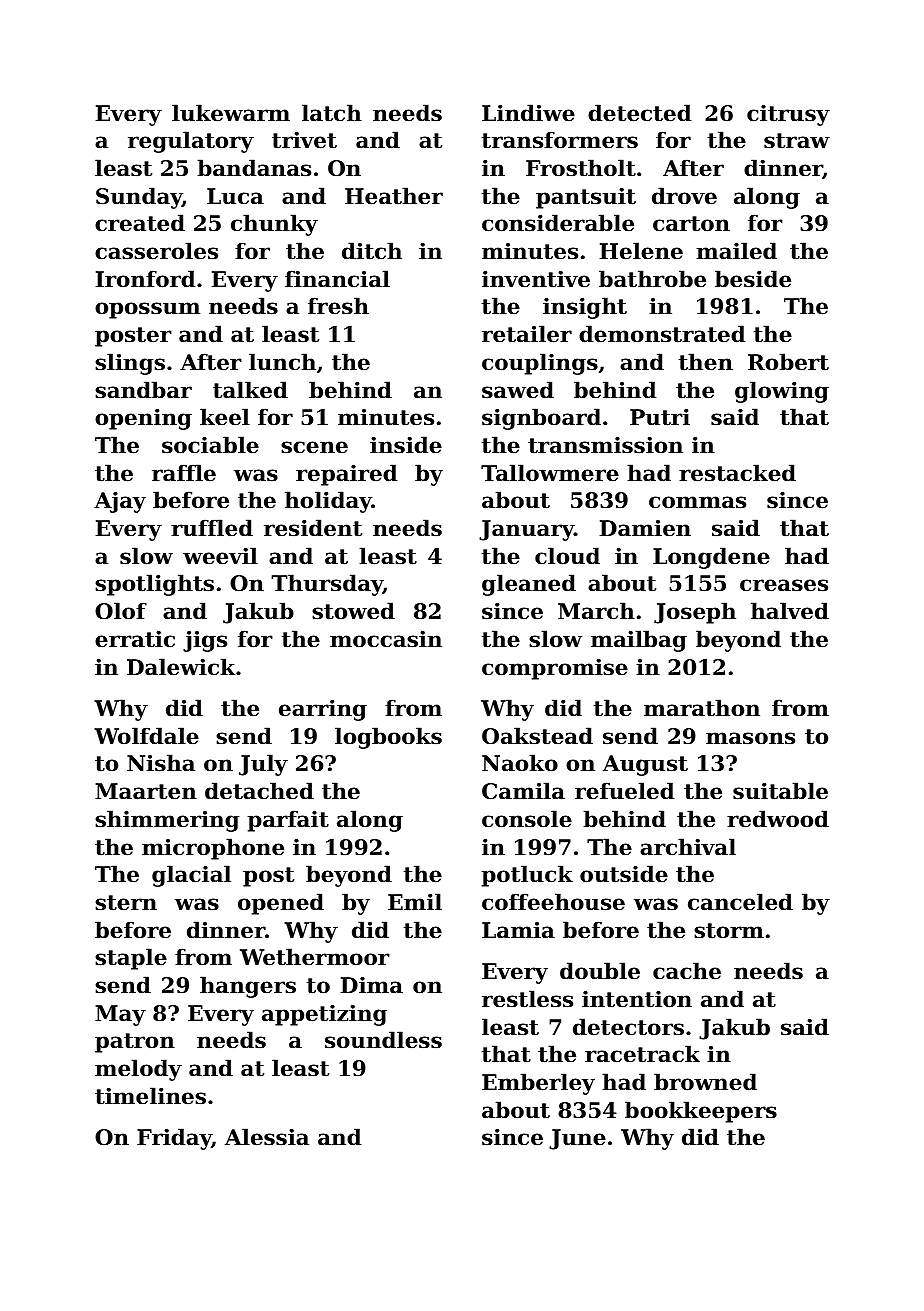 This image has height=1311, width=924. What do you see at coordinates (788, 362) in the image?
I see `Robert` at bounding box center [788, 362].
